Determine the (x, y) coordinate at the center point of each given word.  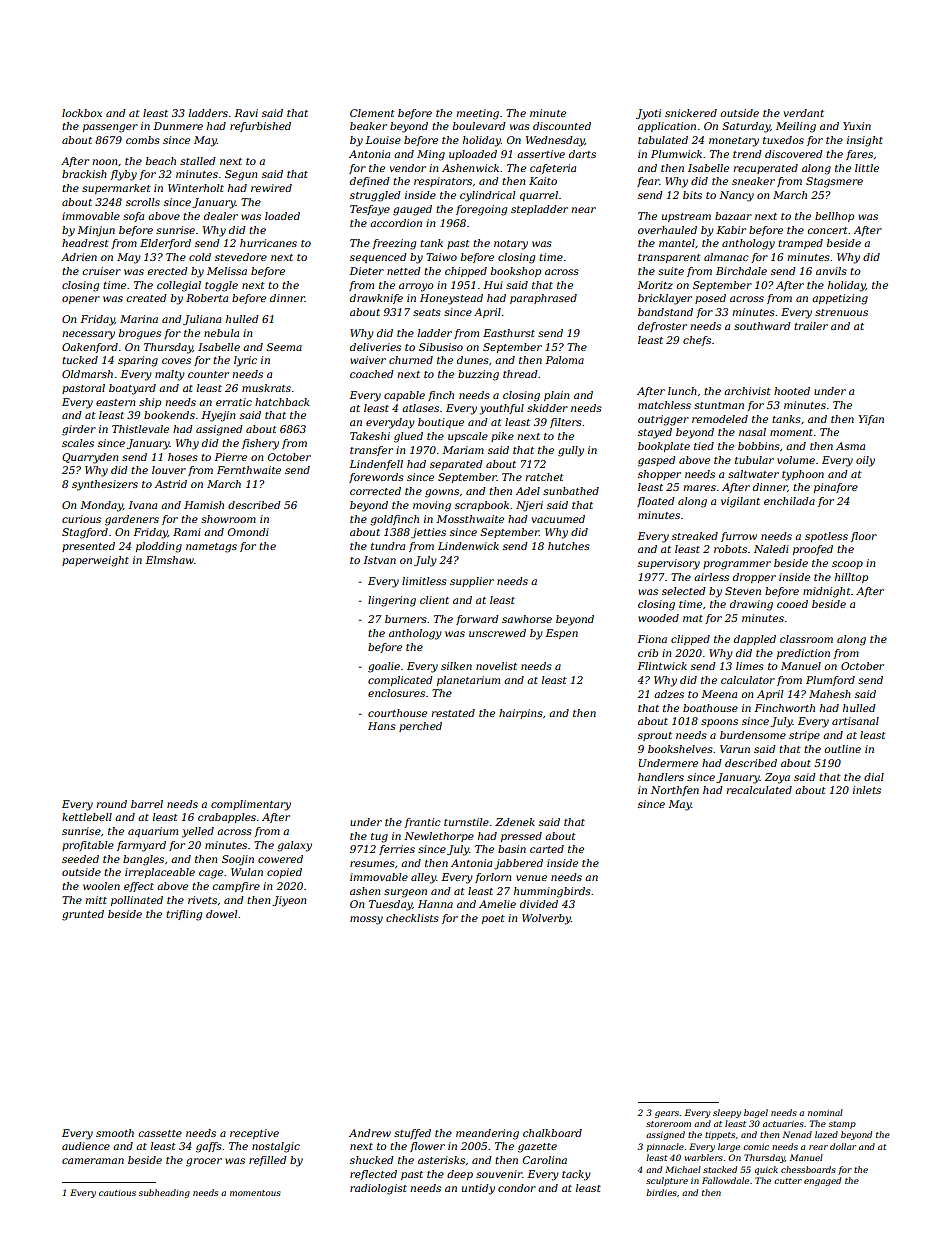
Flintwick (662, 666)
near (583, 210)
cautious (117, 1193)
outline (842, 749)
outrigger (663, 420)
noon (104, 162)
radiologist (378, 1189)
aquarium (153, 832)
